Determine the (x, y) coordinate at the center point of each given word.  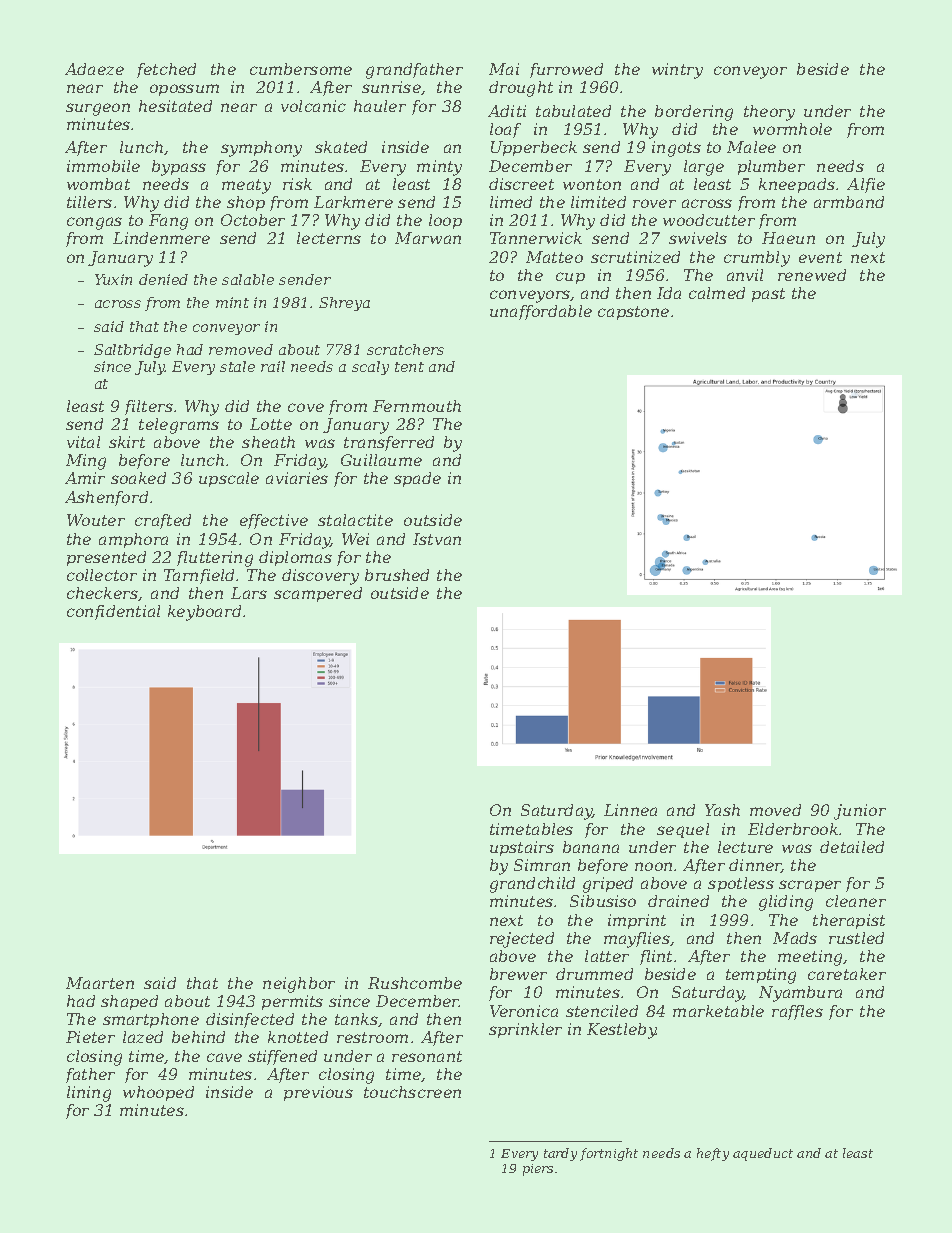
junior (860, 812)
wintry (677, 71)
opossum (184, 90)
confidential (113, 612)
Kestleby (622, 1031)
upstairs (522, 848)
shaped (129, 1002)
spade (417, 479)
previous (318, 1093)
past (768, 295)
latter (607, 956)
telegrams (179, 426)
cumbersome (301, 69)
